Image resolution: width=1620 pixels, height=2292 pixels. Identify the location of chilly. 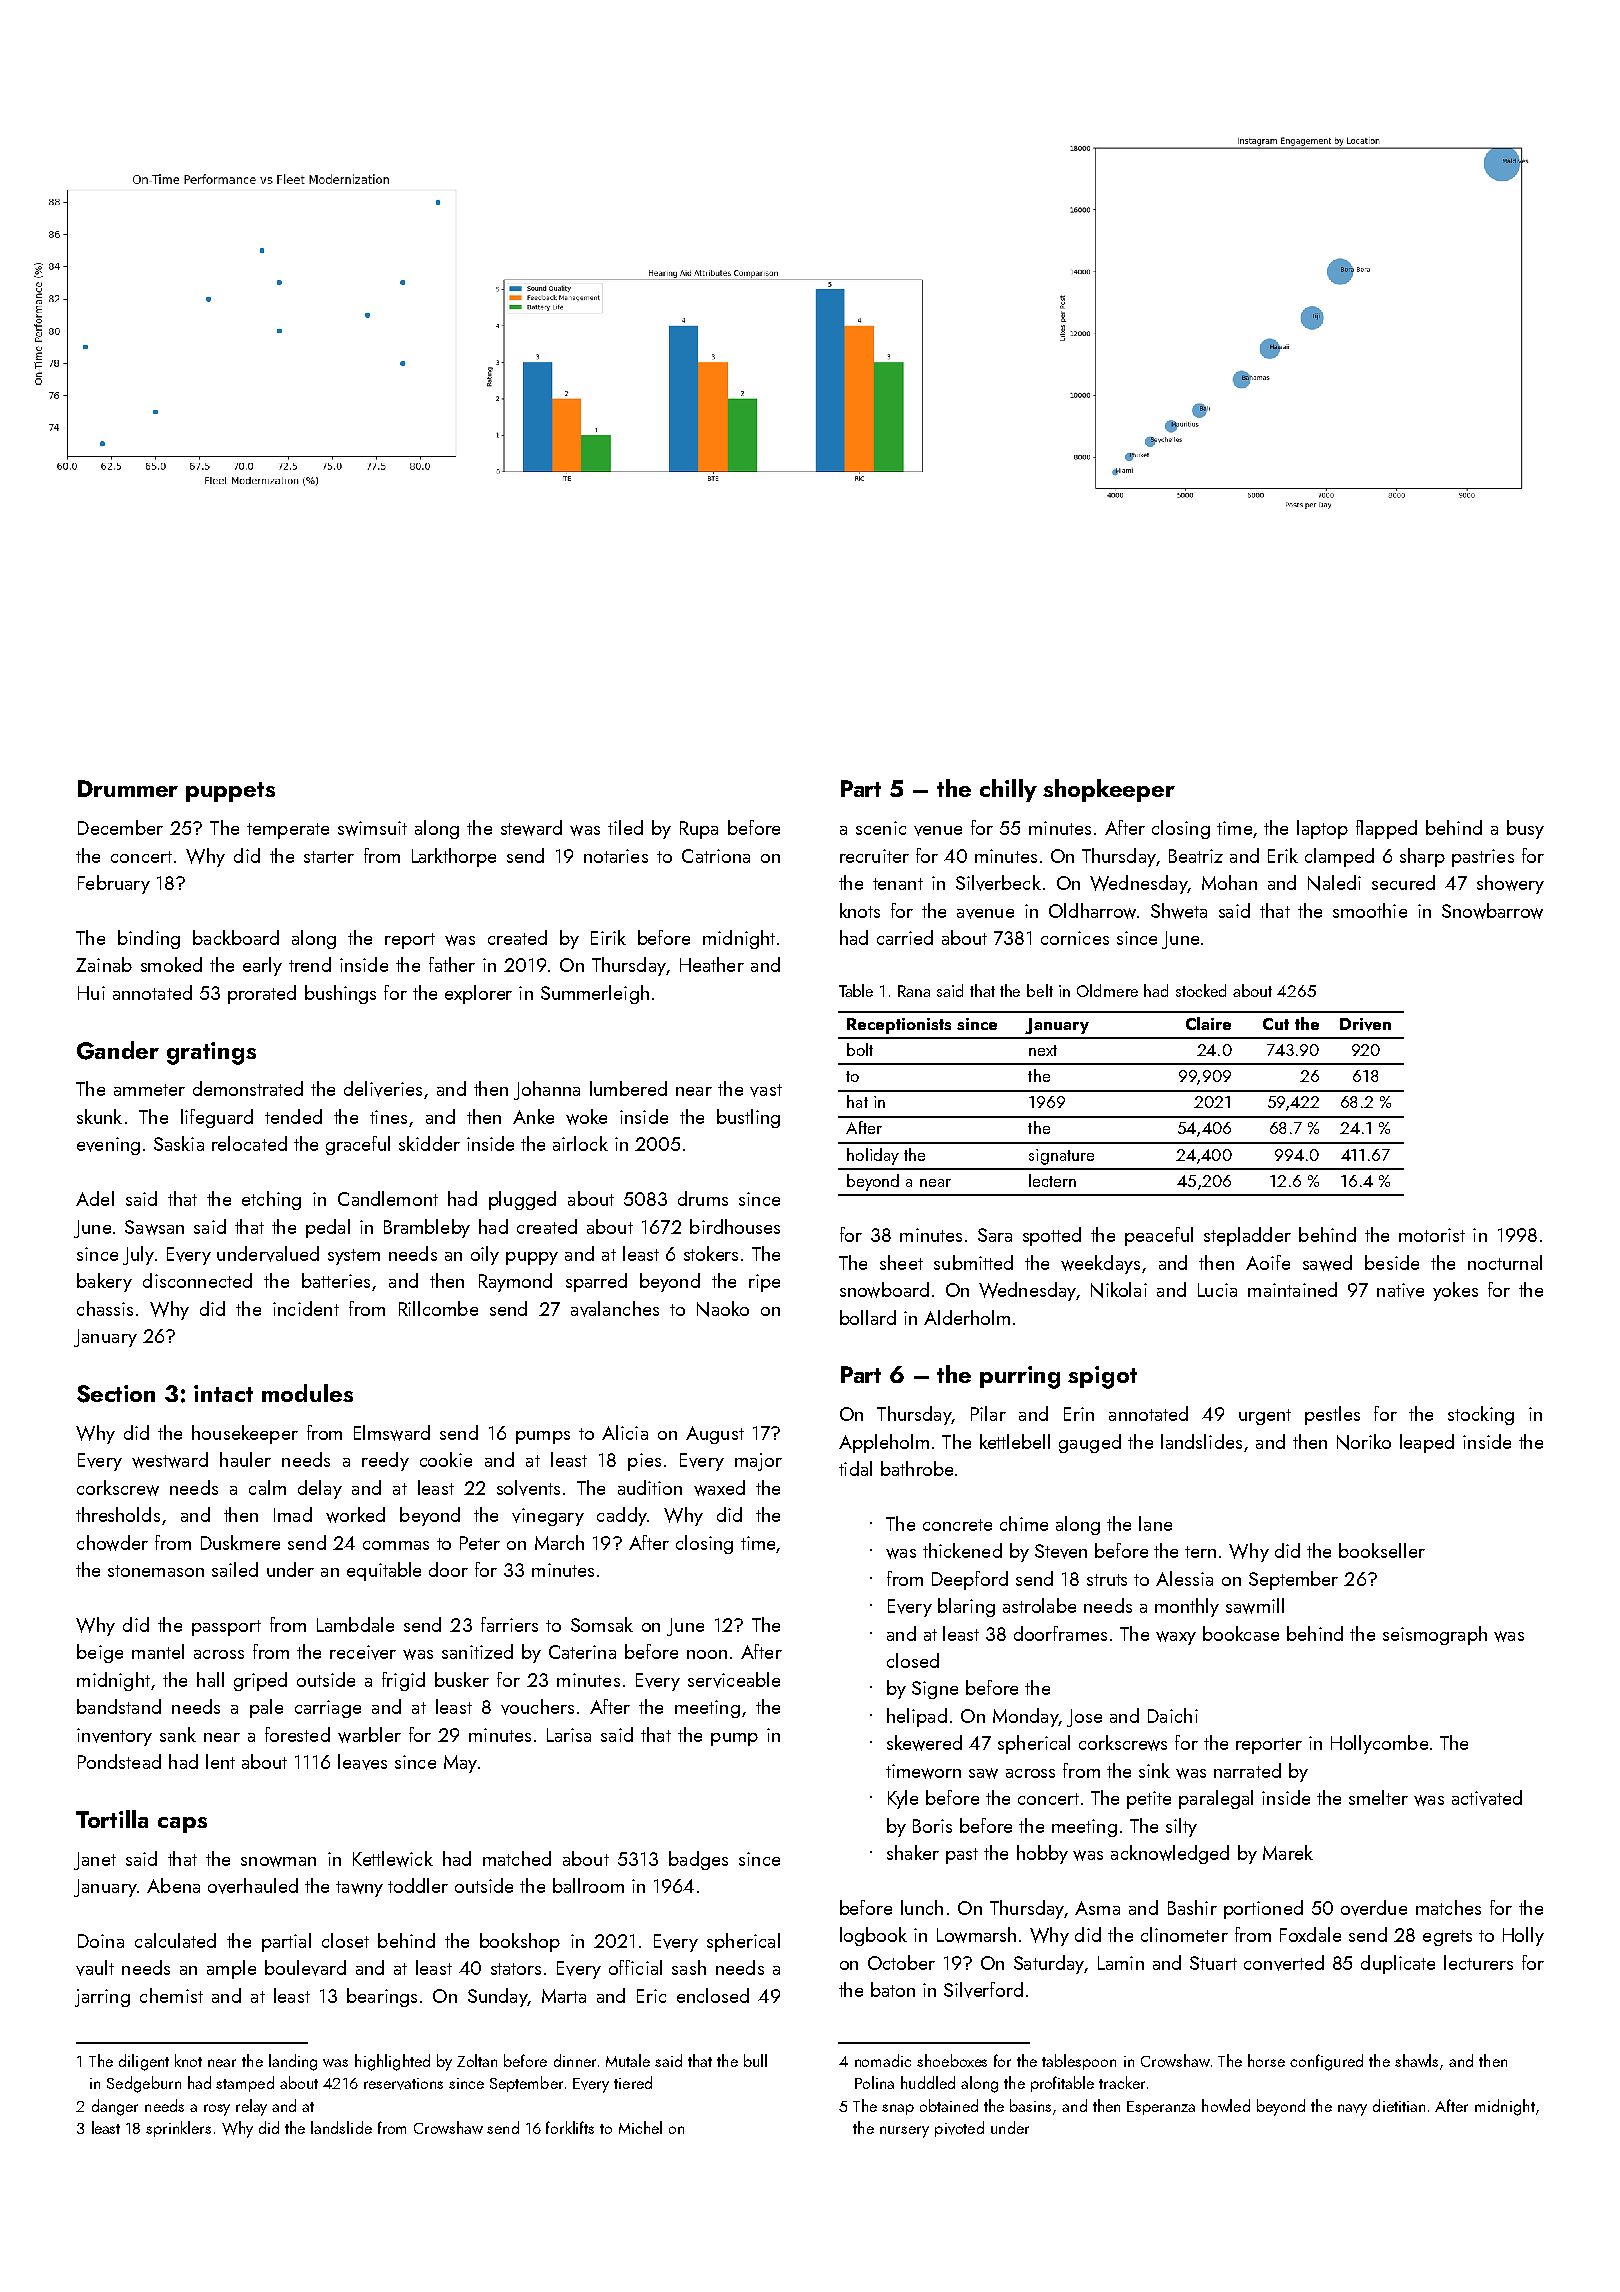
(1008, 790).
